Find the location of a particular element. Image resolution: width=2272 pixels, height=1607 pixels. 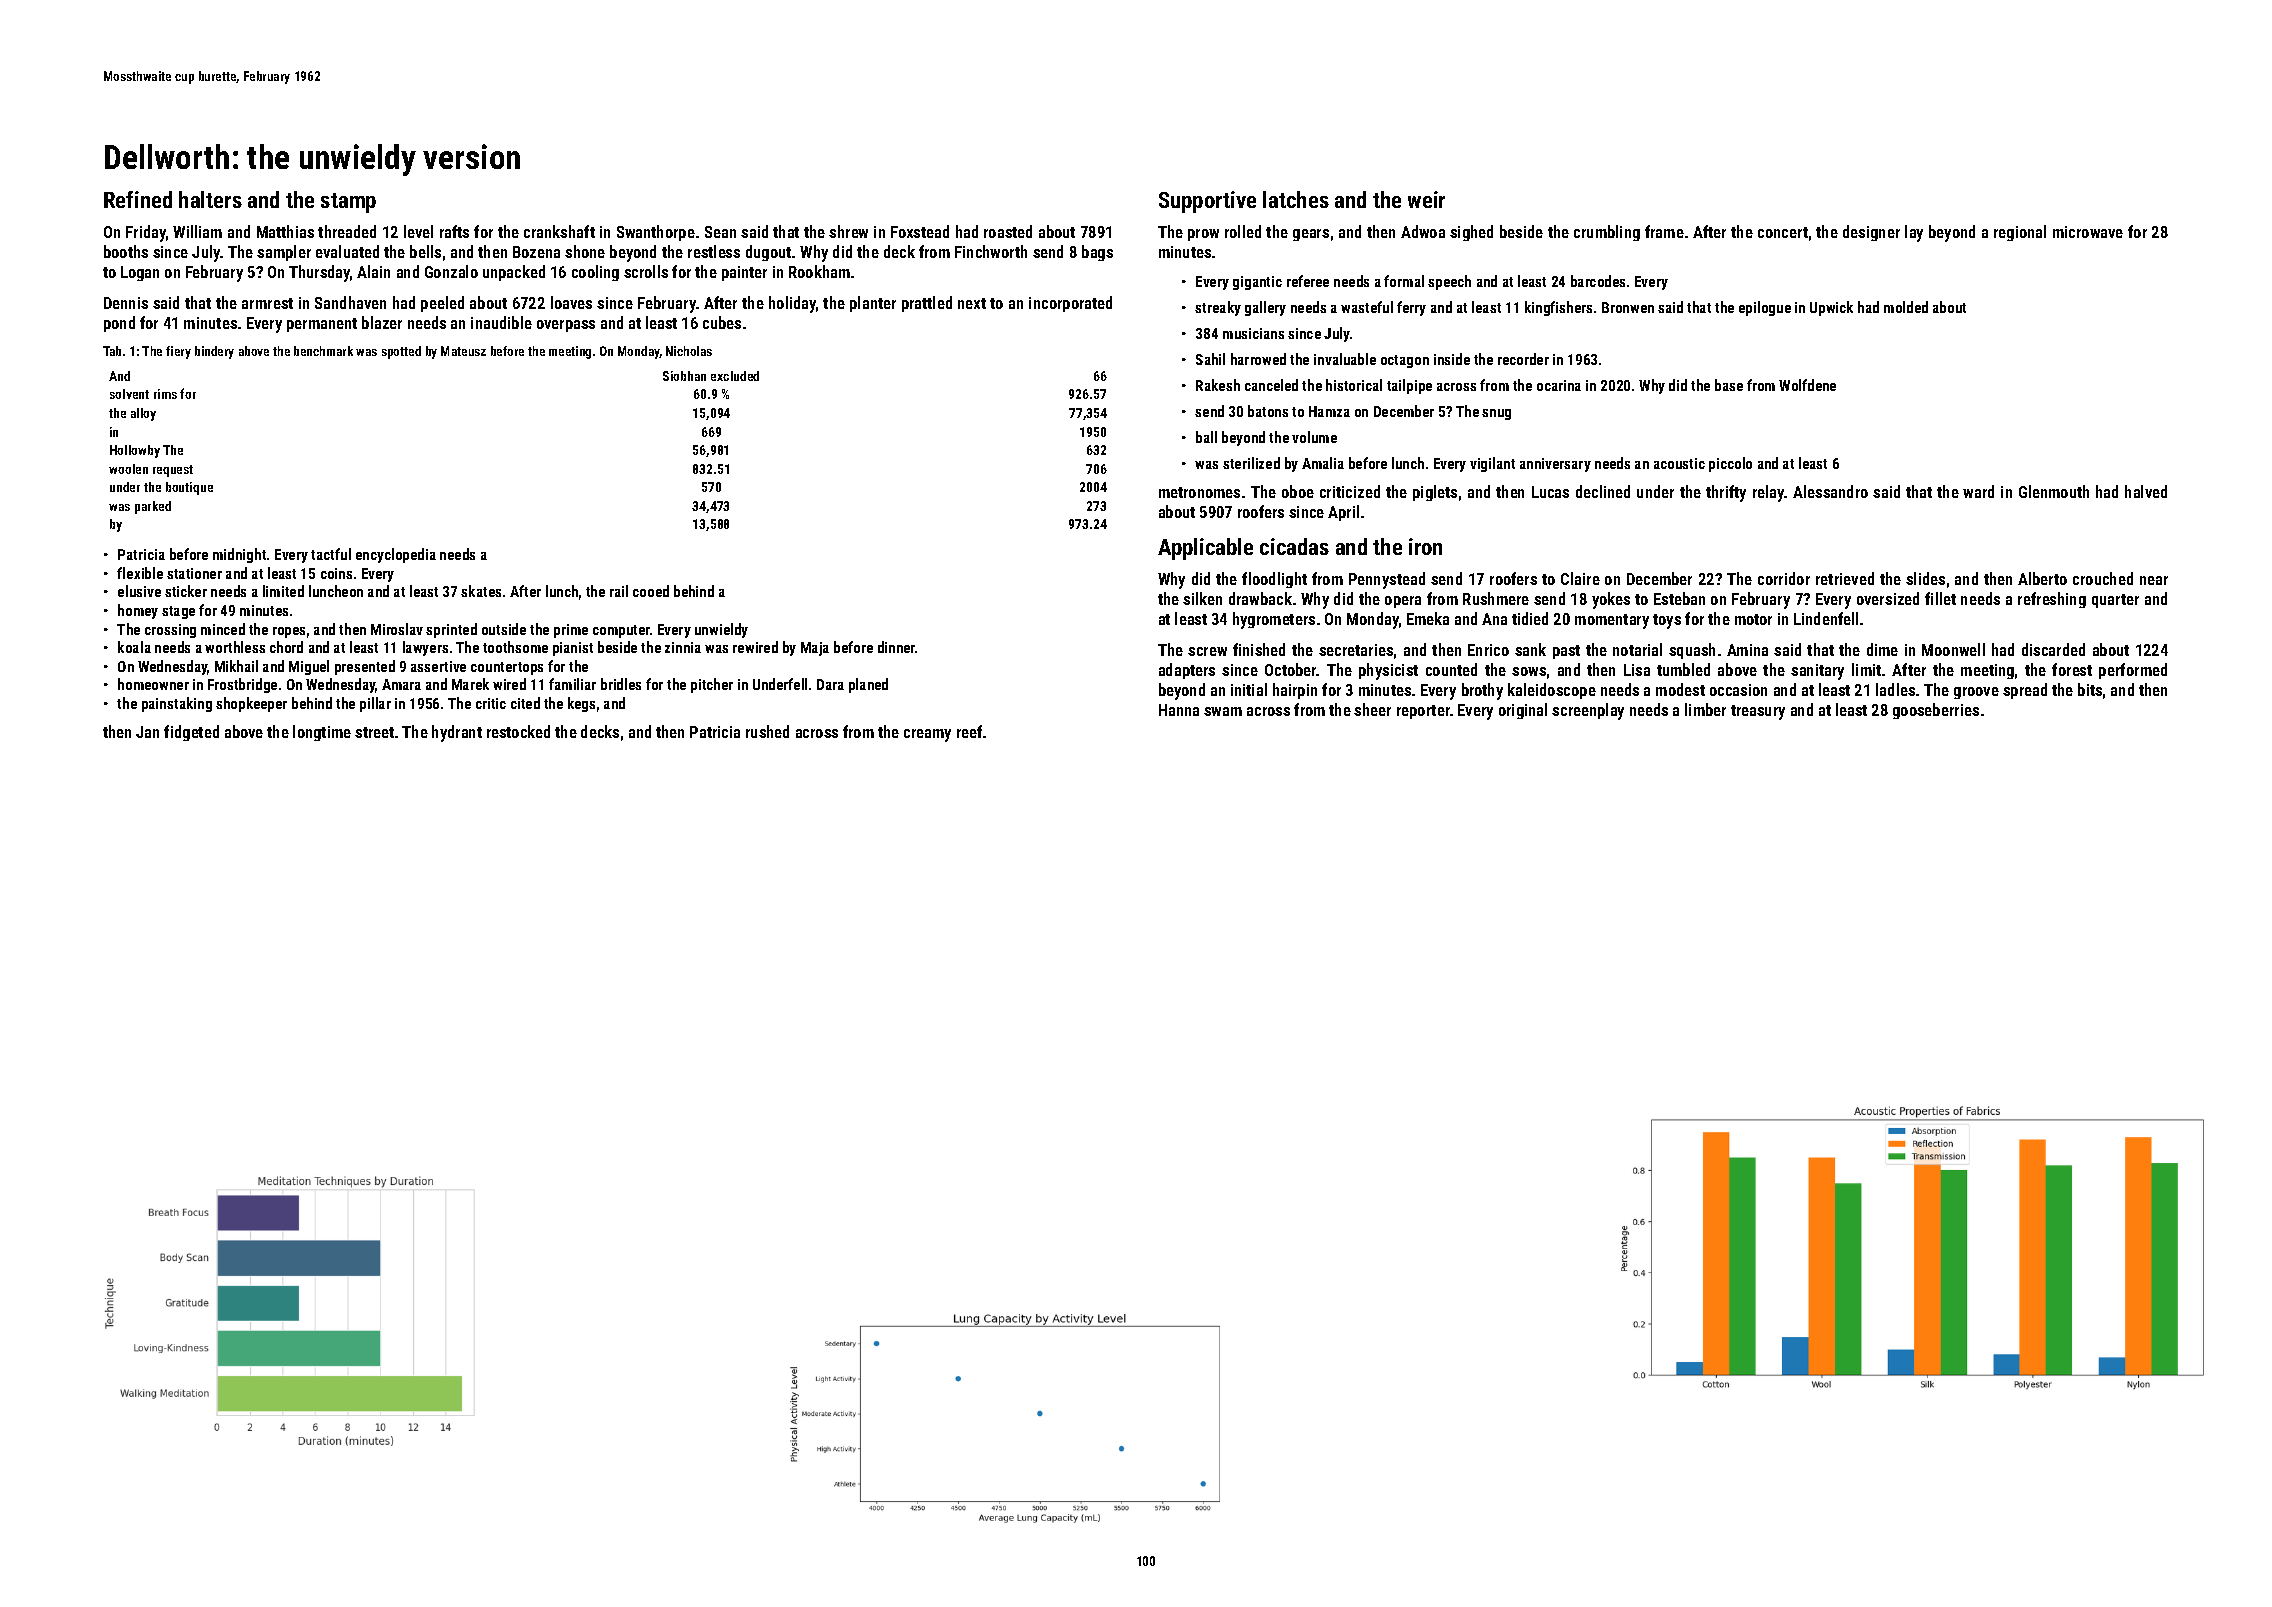

stamp is located at coordinates (348, 203).
